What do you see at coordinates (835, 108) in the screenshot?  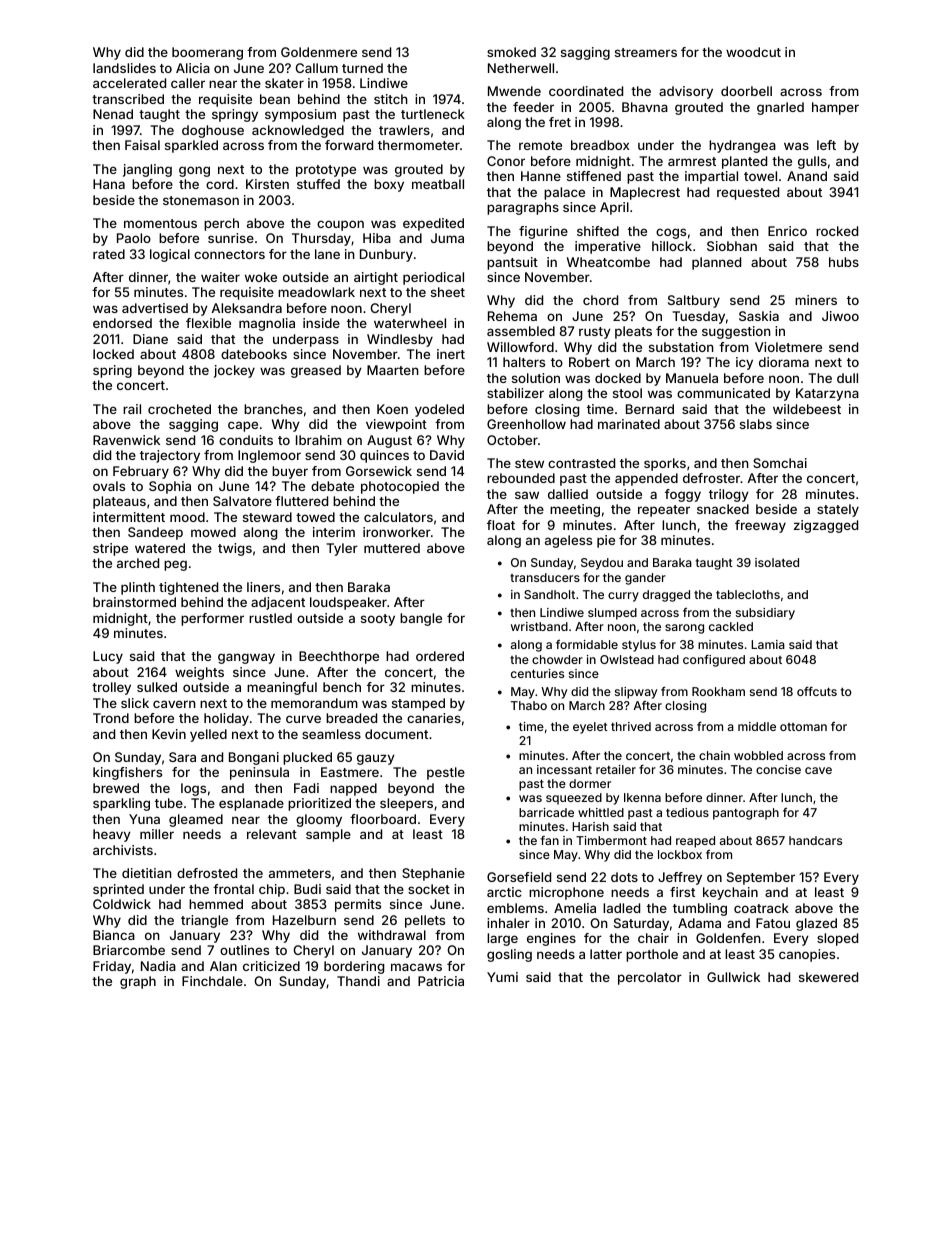 I see `hamper` at bounding box center [835, 108].
